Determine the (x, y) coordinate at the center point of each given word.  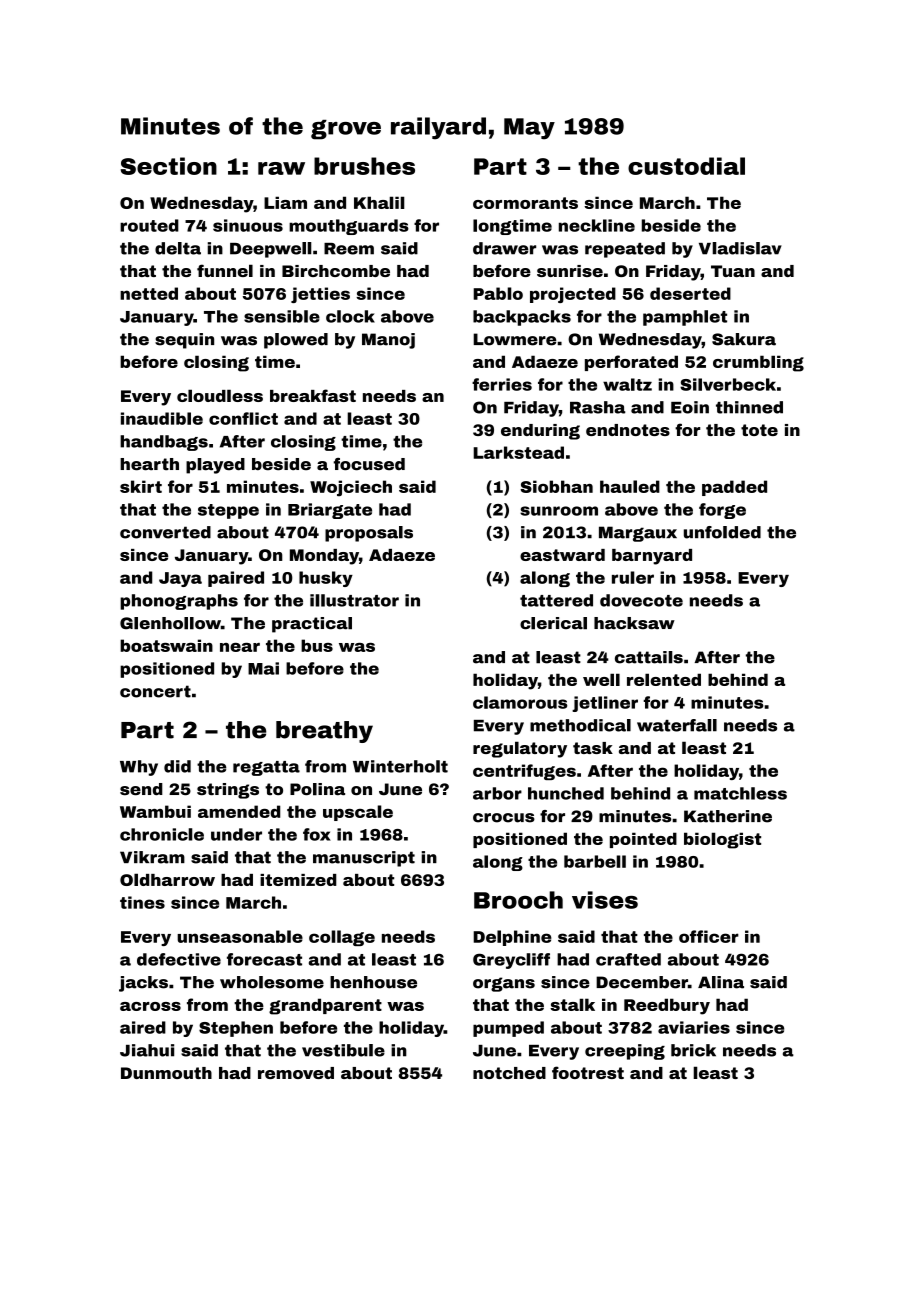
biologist (722, 840)
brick (693, 1050)
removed (296, 1073)
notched (509, 1073)
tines (142, 902)
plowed (296, 341)
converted (165, 532)
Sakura (744, 339)
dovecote (641, 600)
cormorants (525, 203)
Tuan (733, 271)
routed (149, 225)
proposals (369, 534)
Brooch (518, 900)
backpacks (522, 318)
